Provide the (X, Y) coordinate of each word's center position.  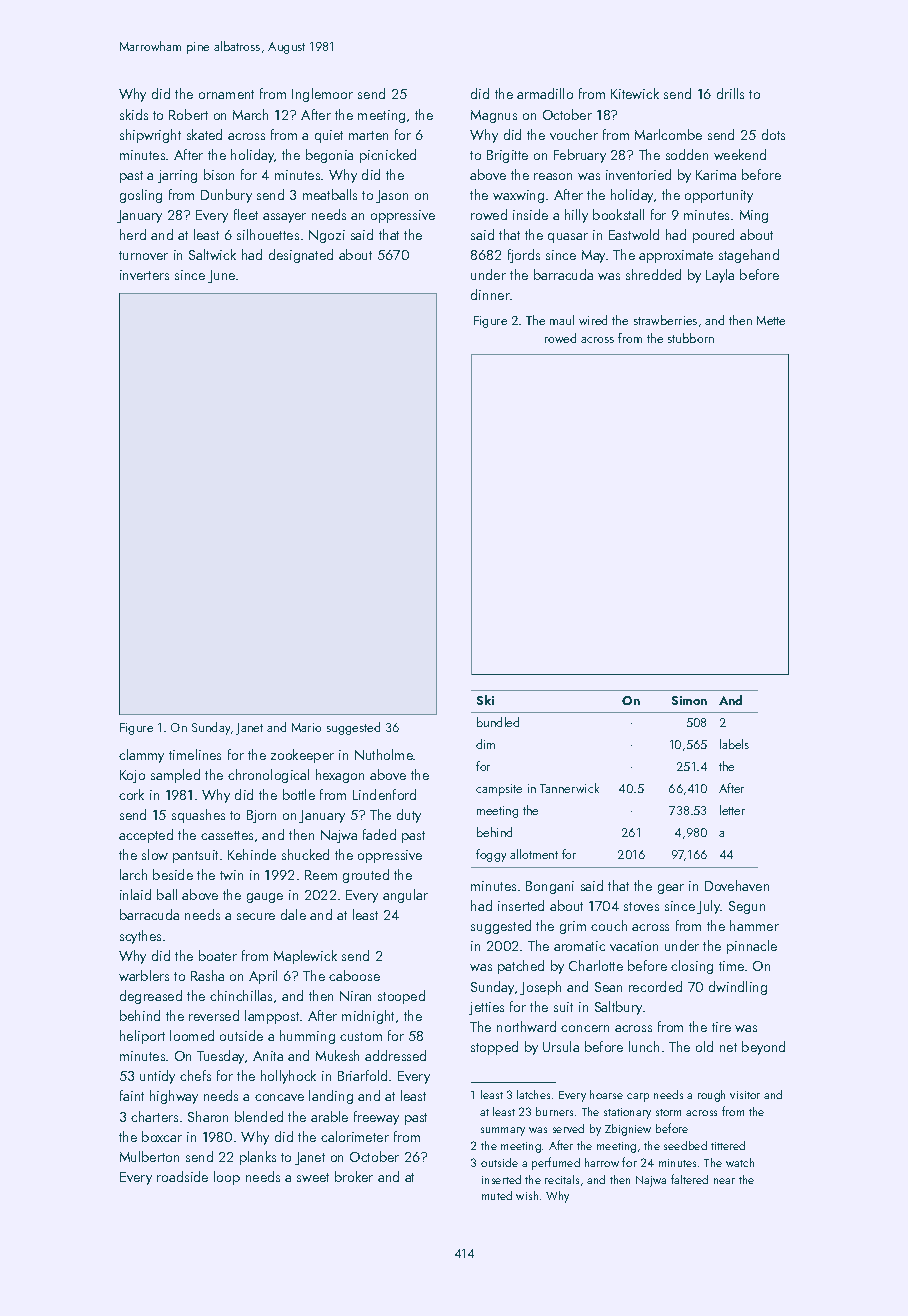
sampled (175, 776)
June (221, 276)
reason (553, 176)
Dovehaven (737, 885)
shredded (653, 274)
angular (405, 896)
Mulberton (149, 1156)
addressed (395, 1055)
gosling (141, 196)
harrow (602, 1162)
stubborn (691, 338)
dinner (490, 294)
